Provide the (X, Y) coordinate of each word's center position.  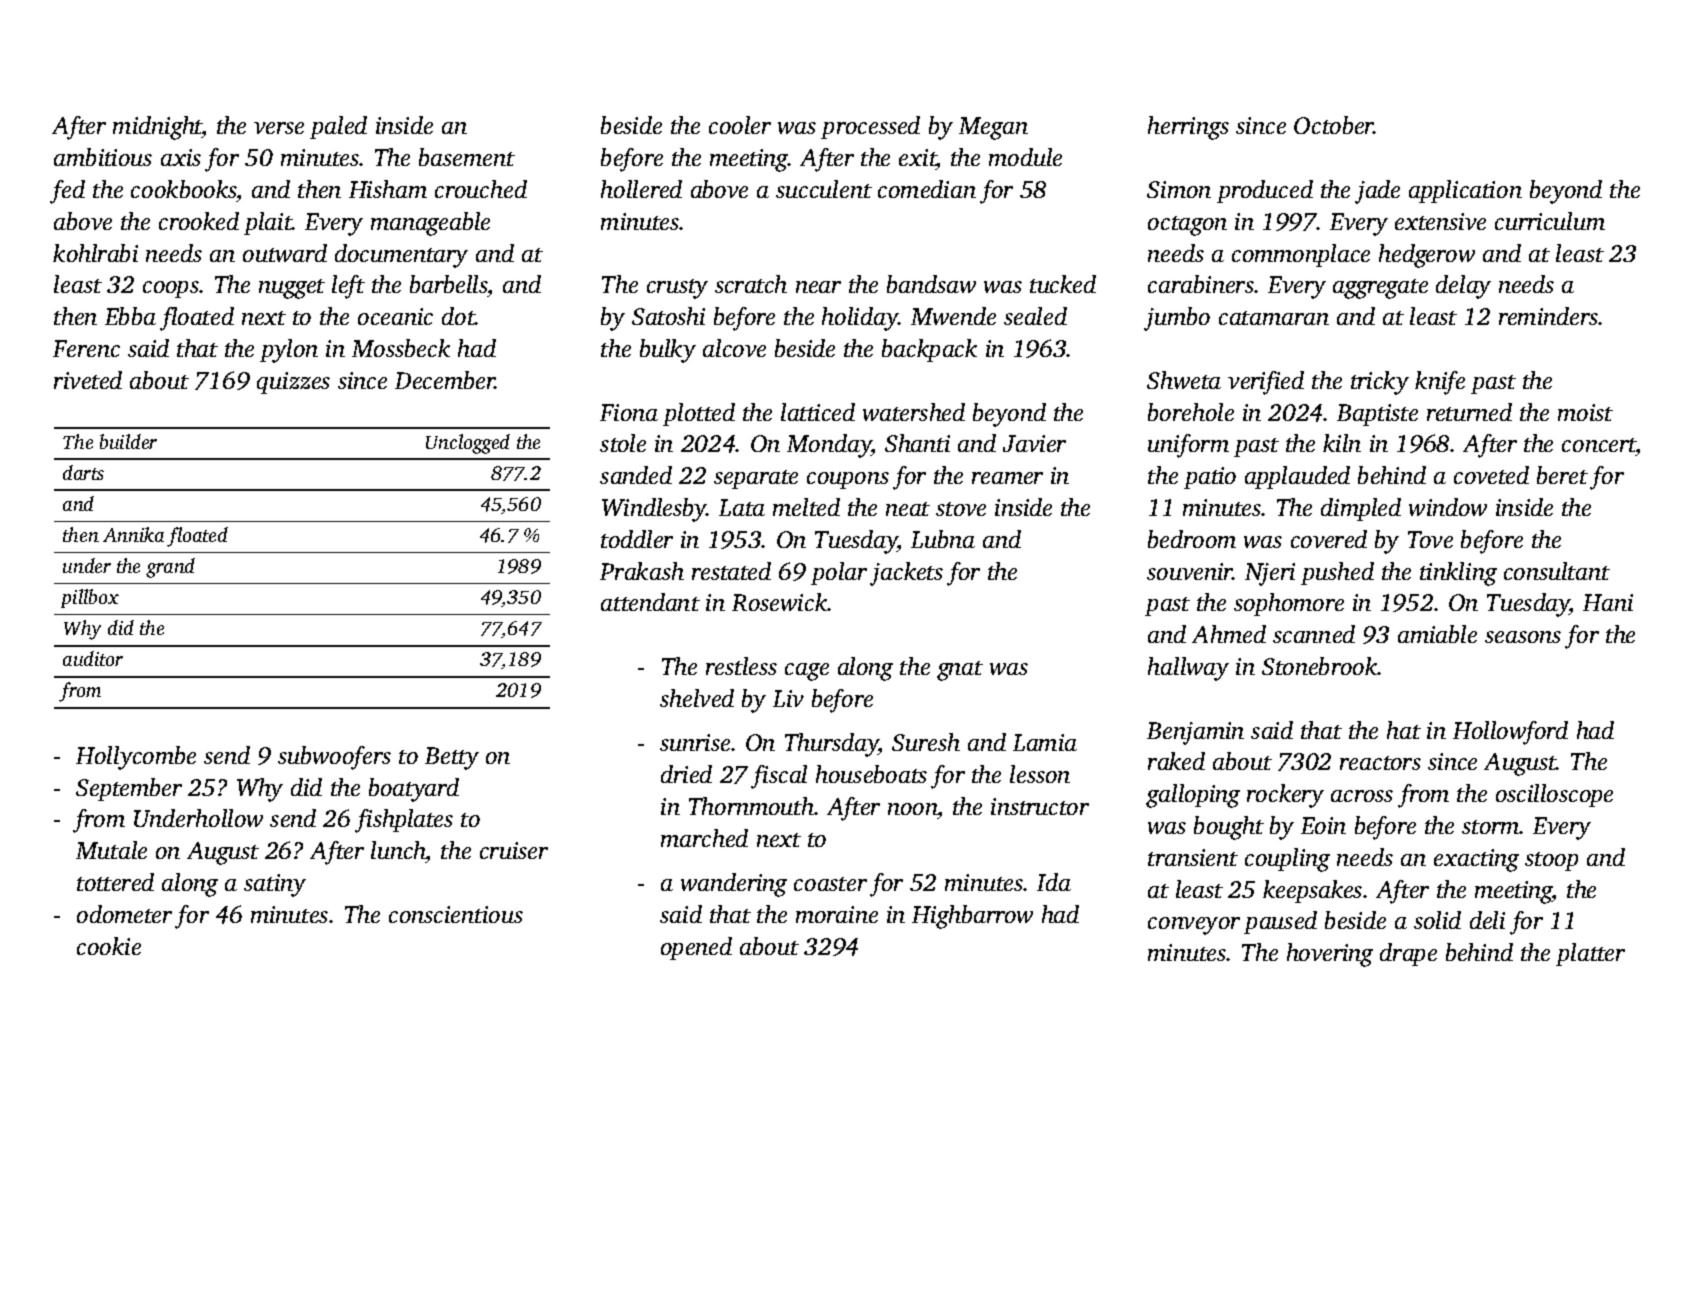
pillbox (90, 598)
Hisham (388, 189)
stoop (1551, 861)
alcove (734, 348)
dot (459, 316)
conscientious (456, 914)
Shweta (1184, 380)
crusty (677, 289)
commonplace (1301, 255)
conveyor (1194, 926)
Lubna (943, 539)
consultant (1557, 571)
